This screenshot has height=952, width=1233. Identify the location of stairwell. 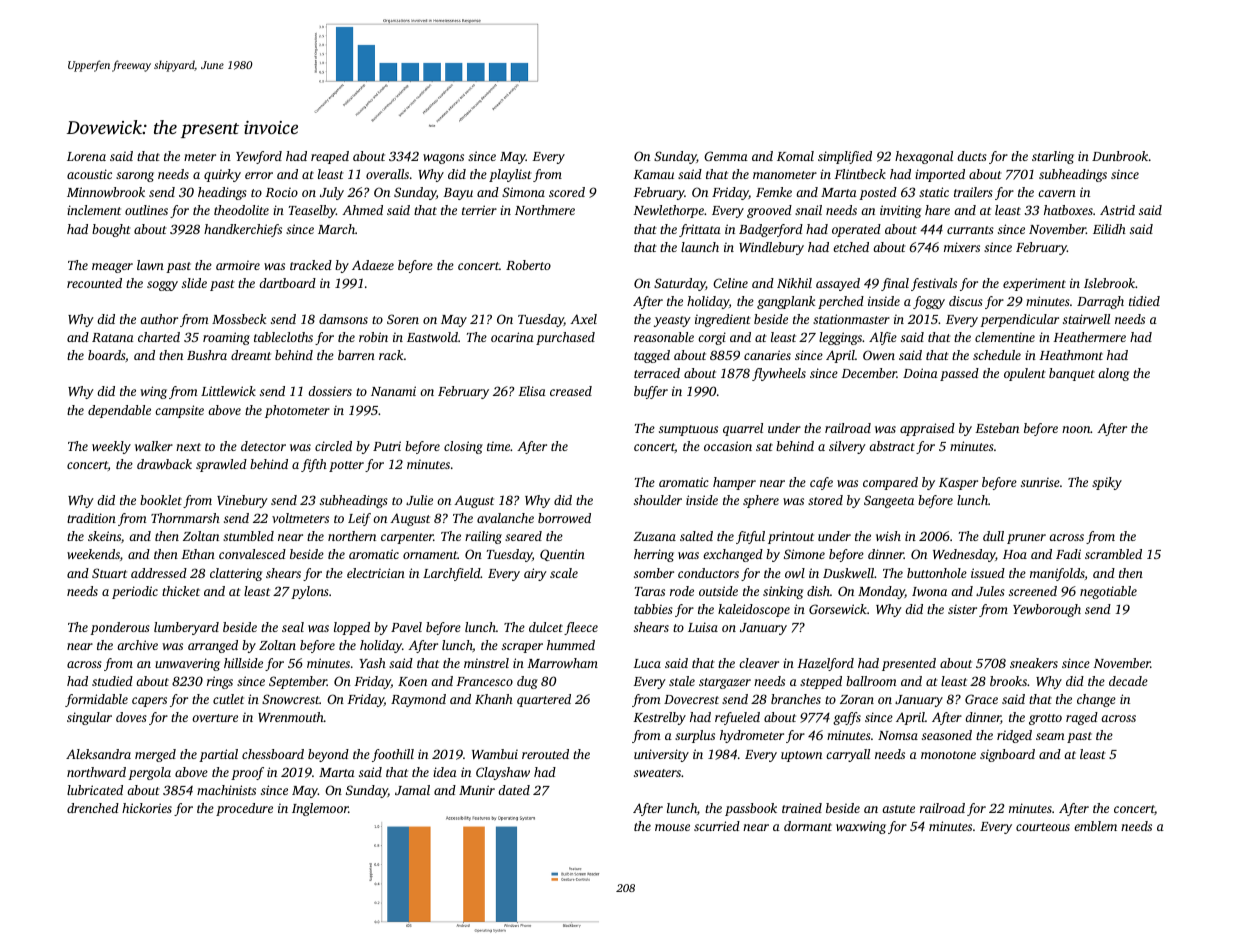
(1086, 319).
